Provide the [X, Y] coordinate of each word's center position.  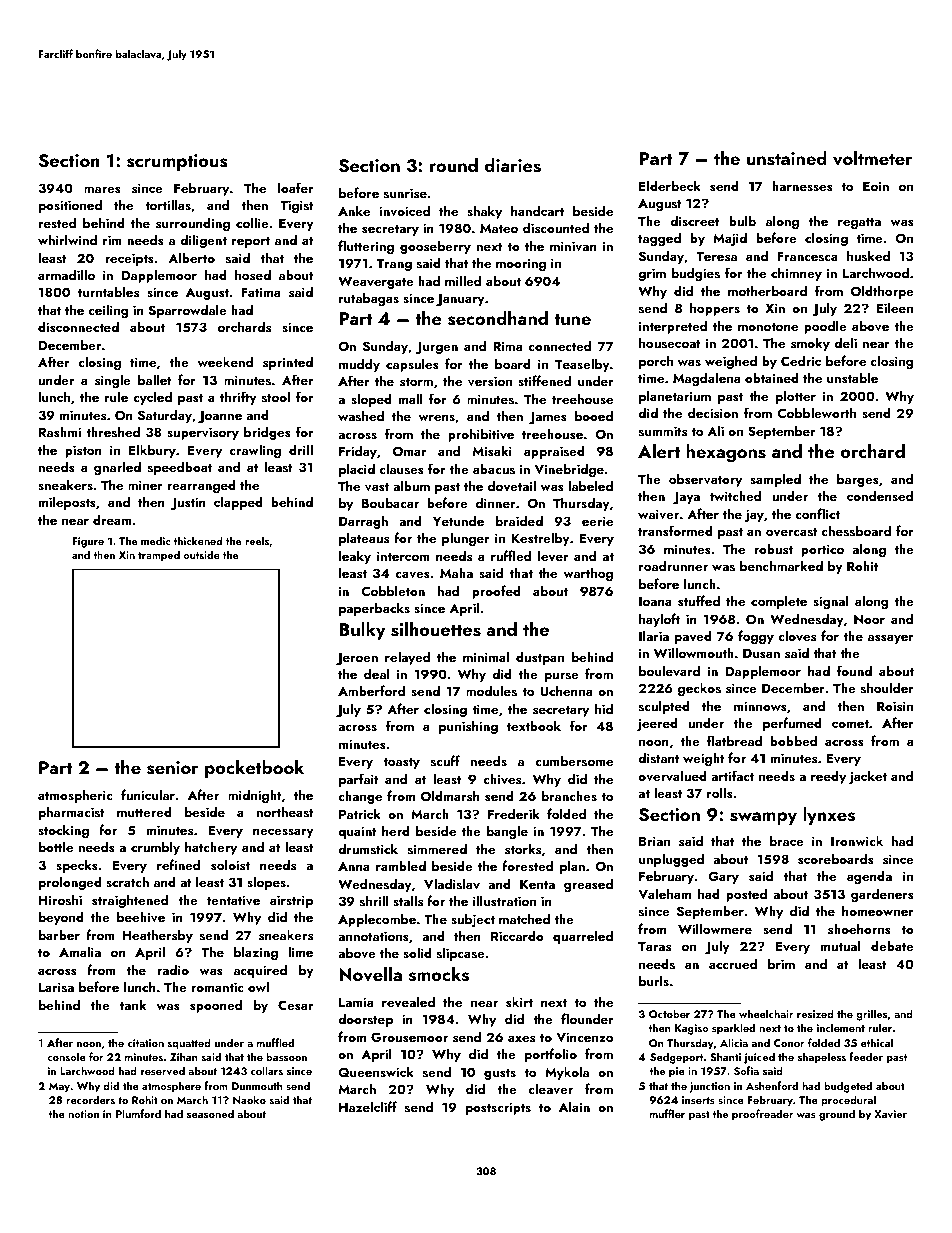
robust [773, 548]
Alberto [191, 257]
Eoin [876, 186]
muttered [144, 811]
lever [553, 555]
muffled [275, 1042]
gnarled [117, 468]
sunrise [405, 193]
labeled [590, 485]
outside [201, 554]
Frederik [514, 813]
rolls [720, 792]
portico [822, 550]
